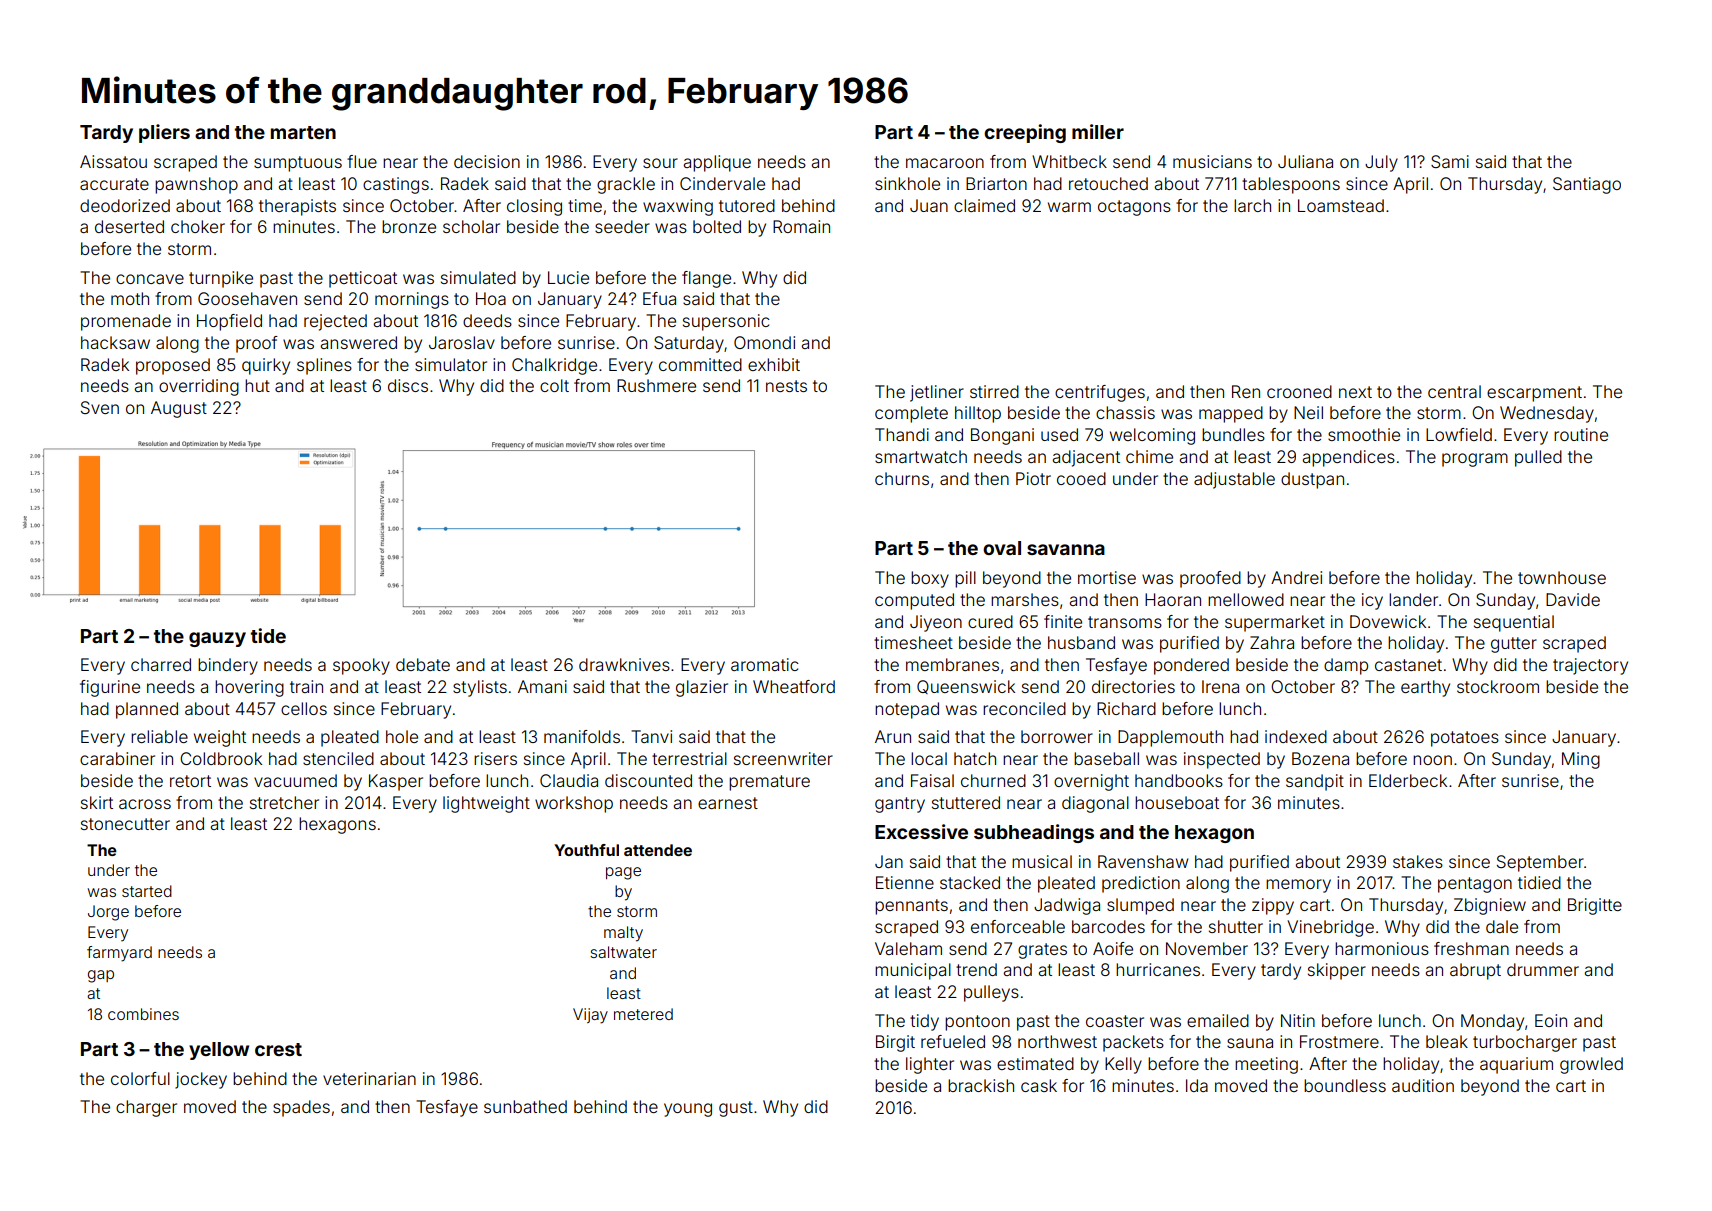 The height and width of the page is (1211, 1712). What do you see at coordinates (952, 664) in the page?
I see `membranes` at bounding box center [952, 664].
